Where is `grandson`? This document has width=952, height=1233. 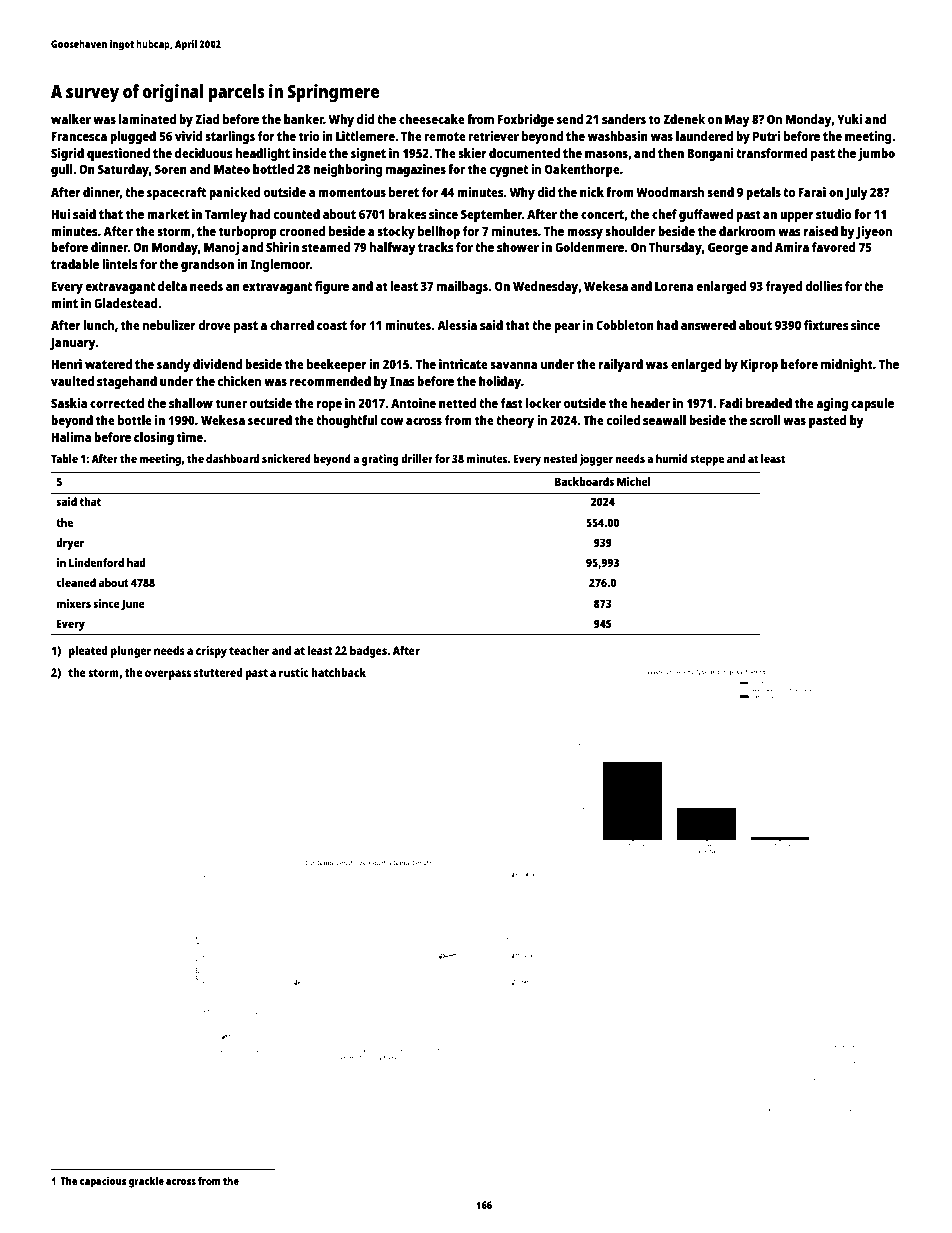
grandson is located at coordinates (207, 265).
